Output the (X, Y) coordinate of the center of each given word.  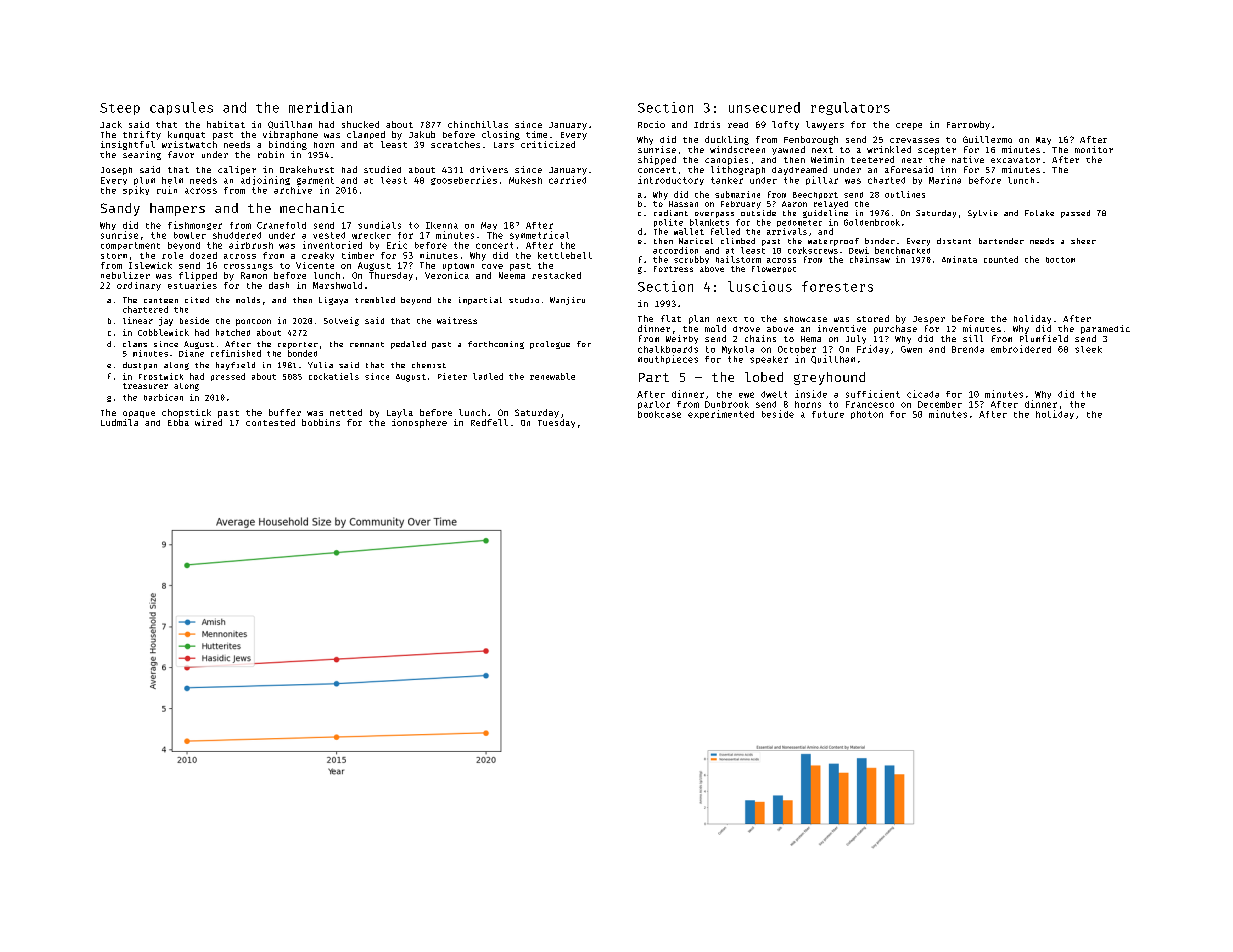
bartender (1001, 241)
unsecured (764, 107)
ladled (488, 376)
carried (567, 180)
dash (279, 285)
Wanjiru (567, 301)
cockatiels (334, 376)
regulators (850, 108)
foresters (837, 286)
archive (293, 190)
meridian (320, 107)
